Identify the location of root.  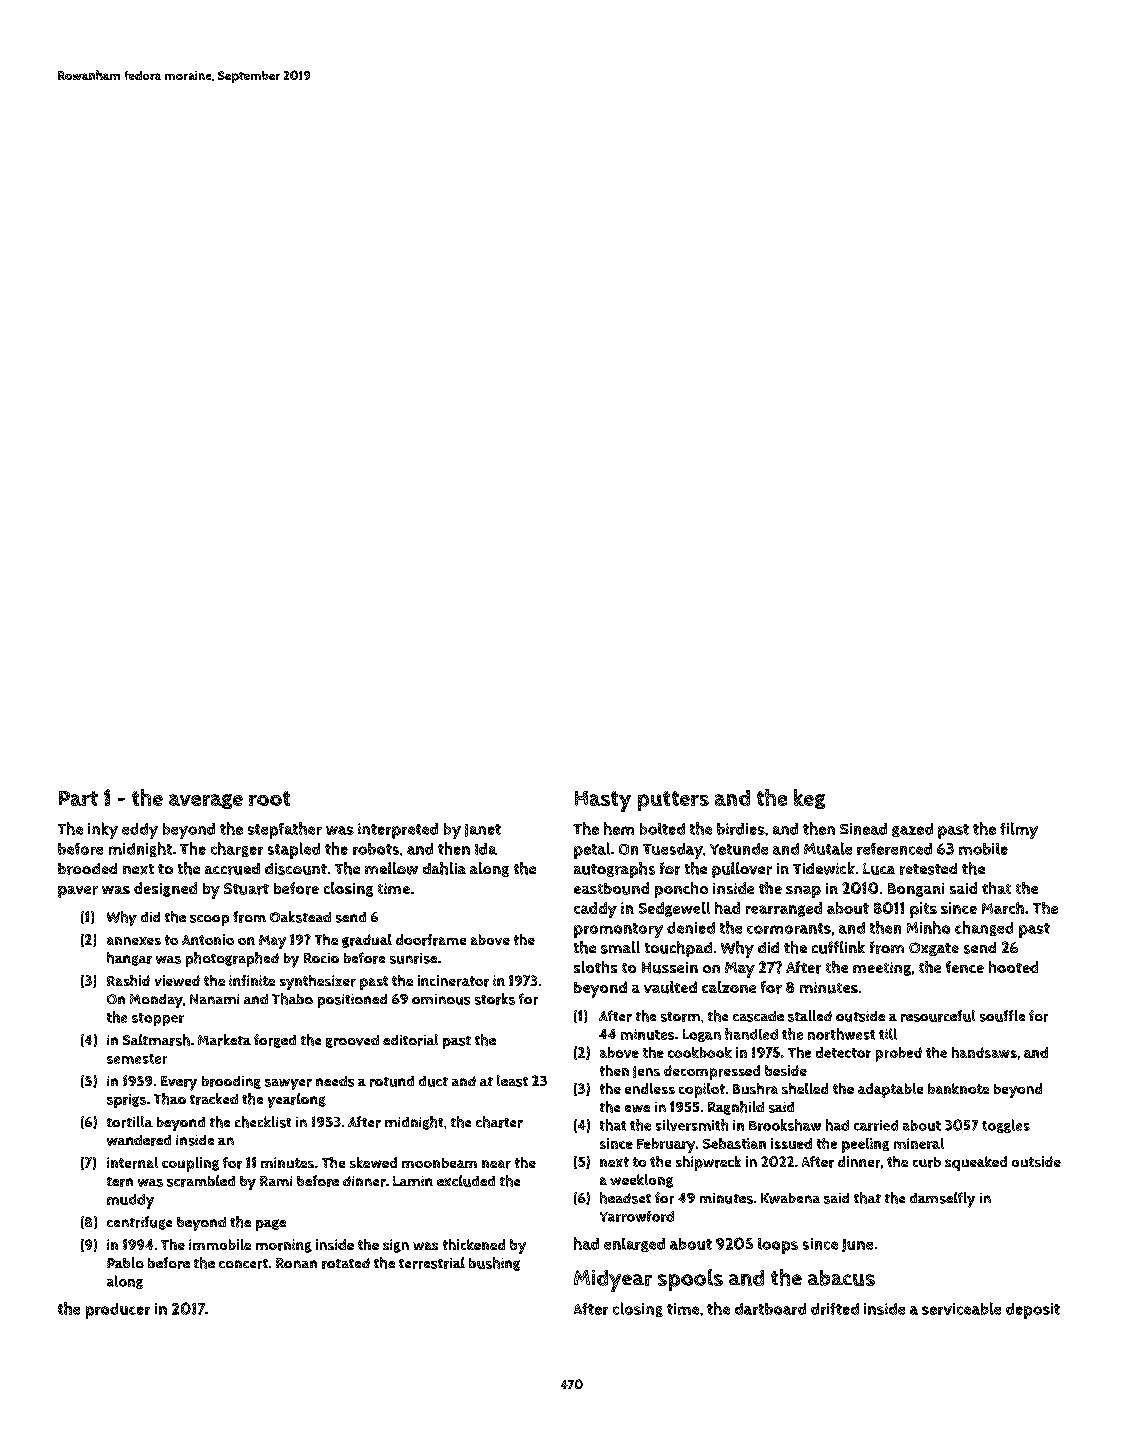
(269, 798).
